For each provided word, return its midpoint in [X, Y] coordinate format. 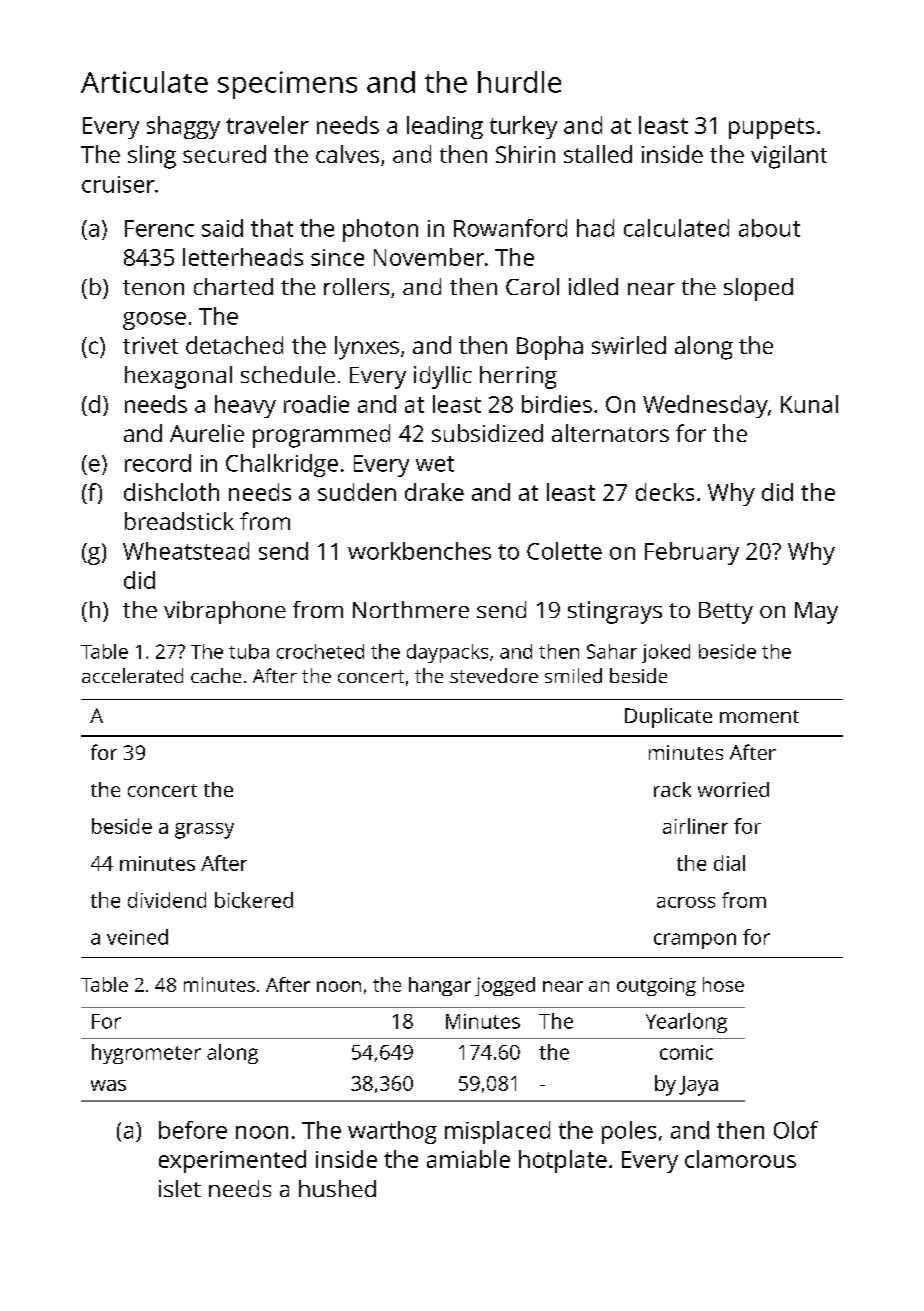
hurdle [519, 82]
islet [180, 1188]
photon [380, 230]
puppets [771, 128]
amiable [468, 1159]
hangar [440, 986]
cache [216, 675]
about [769, 228]
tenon [153, 287]
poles [629, 1132]
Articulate [144, 82]
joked [666, 653]
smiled [573, 675]
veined [137, 937]
